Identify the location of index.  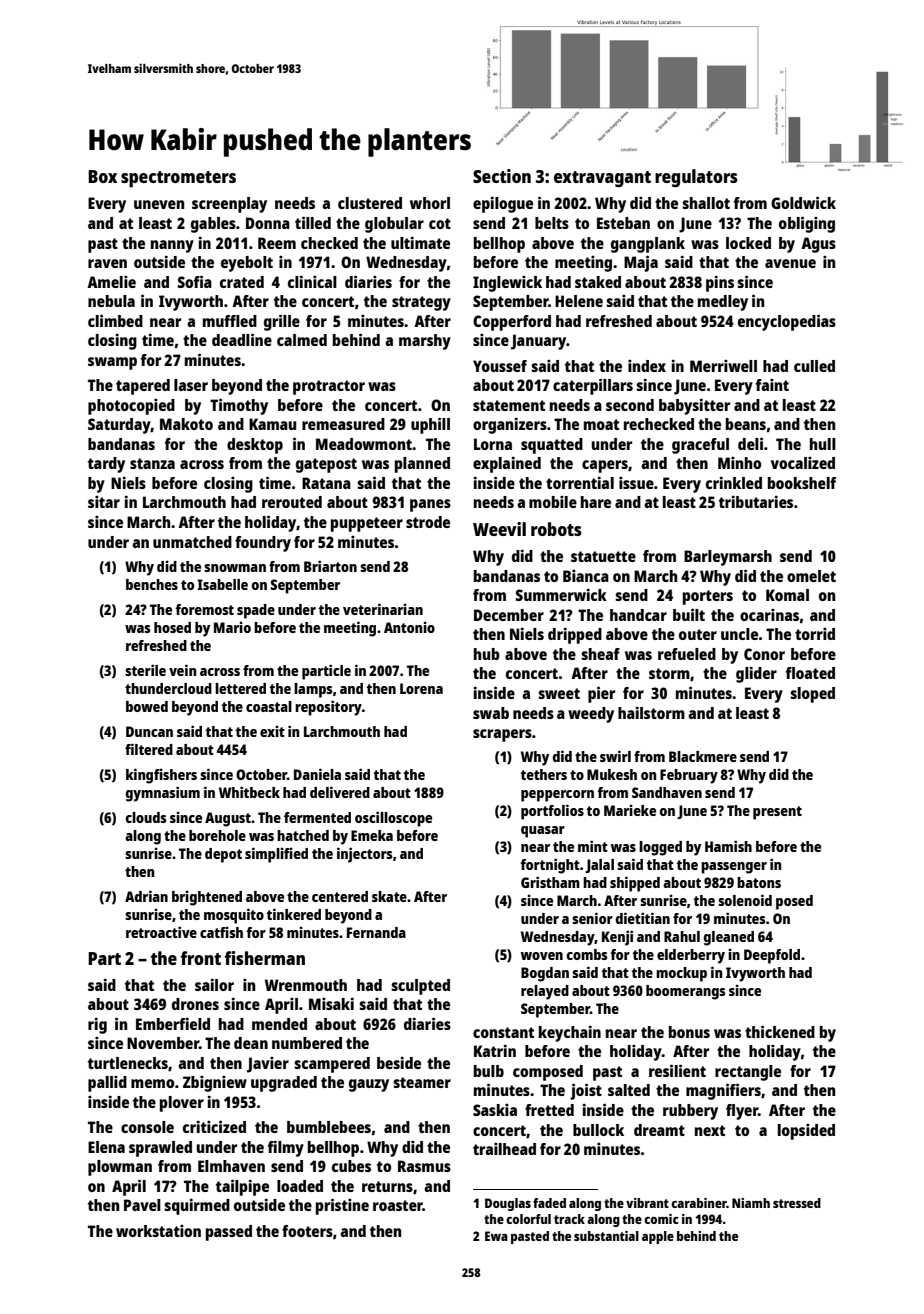
(647, 366).
